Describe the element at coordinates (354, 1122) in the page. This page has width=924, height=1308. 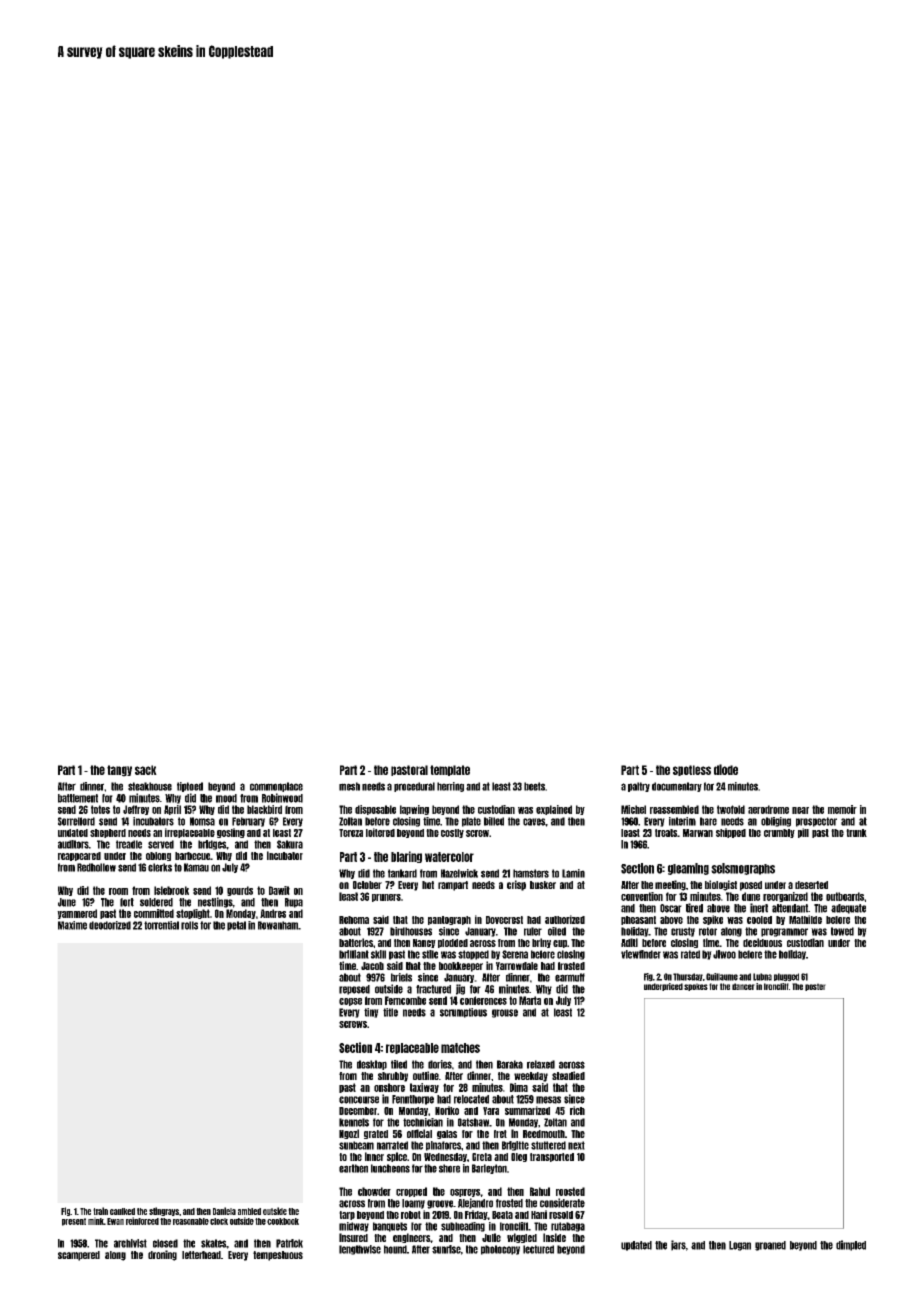
I see `kennels` at that location.
